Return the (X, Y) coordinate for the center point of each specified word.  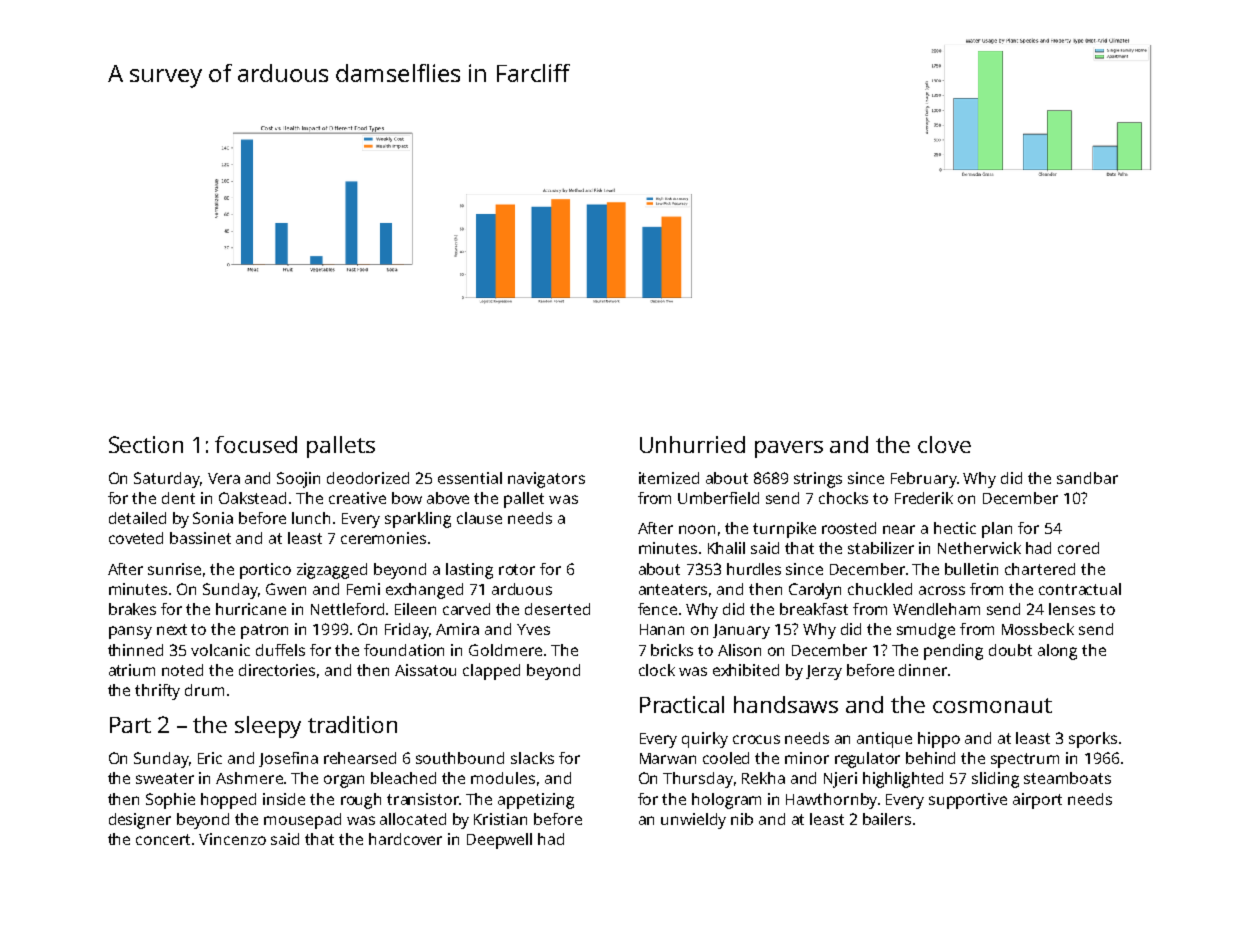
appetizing (536, 801)
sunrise (174, 569)
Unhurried (692, 444)
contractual (1080, 589)
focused (256, 444)
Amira (457, 629)
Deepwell (499, 841)
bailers (887, 819)
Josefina (288, 759)
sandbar (1087, 478)
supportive (968, 801)
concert (164, 839)
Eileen (415, 609)
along (1057, 652)
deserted (557, 609)
